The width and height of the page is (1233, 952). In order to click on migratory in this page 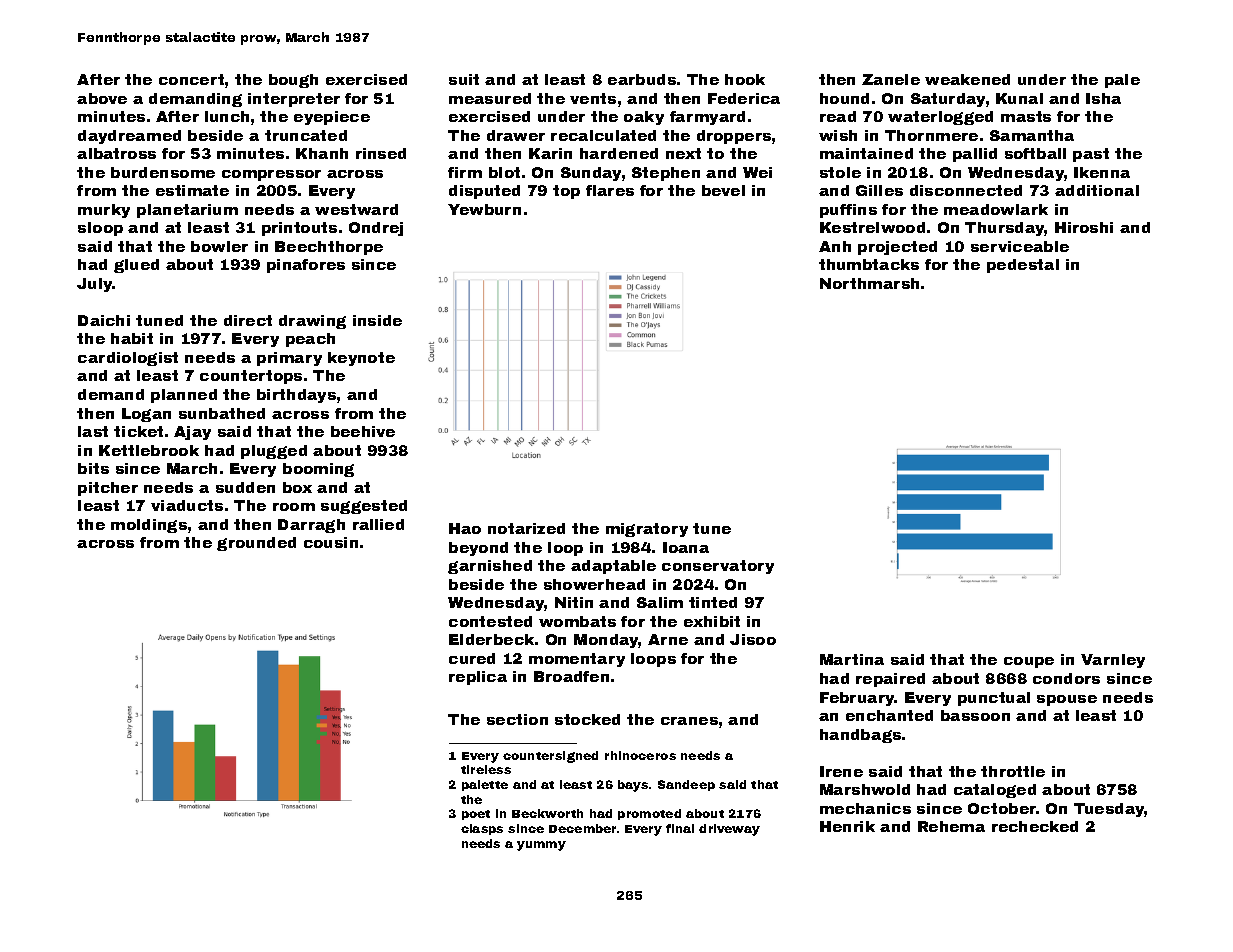, I will do `click(647, 530)`.
